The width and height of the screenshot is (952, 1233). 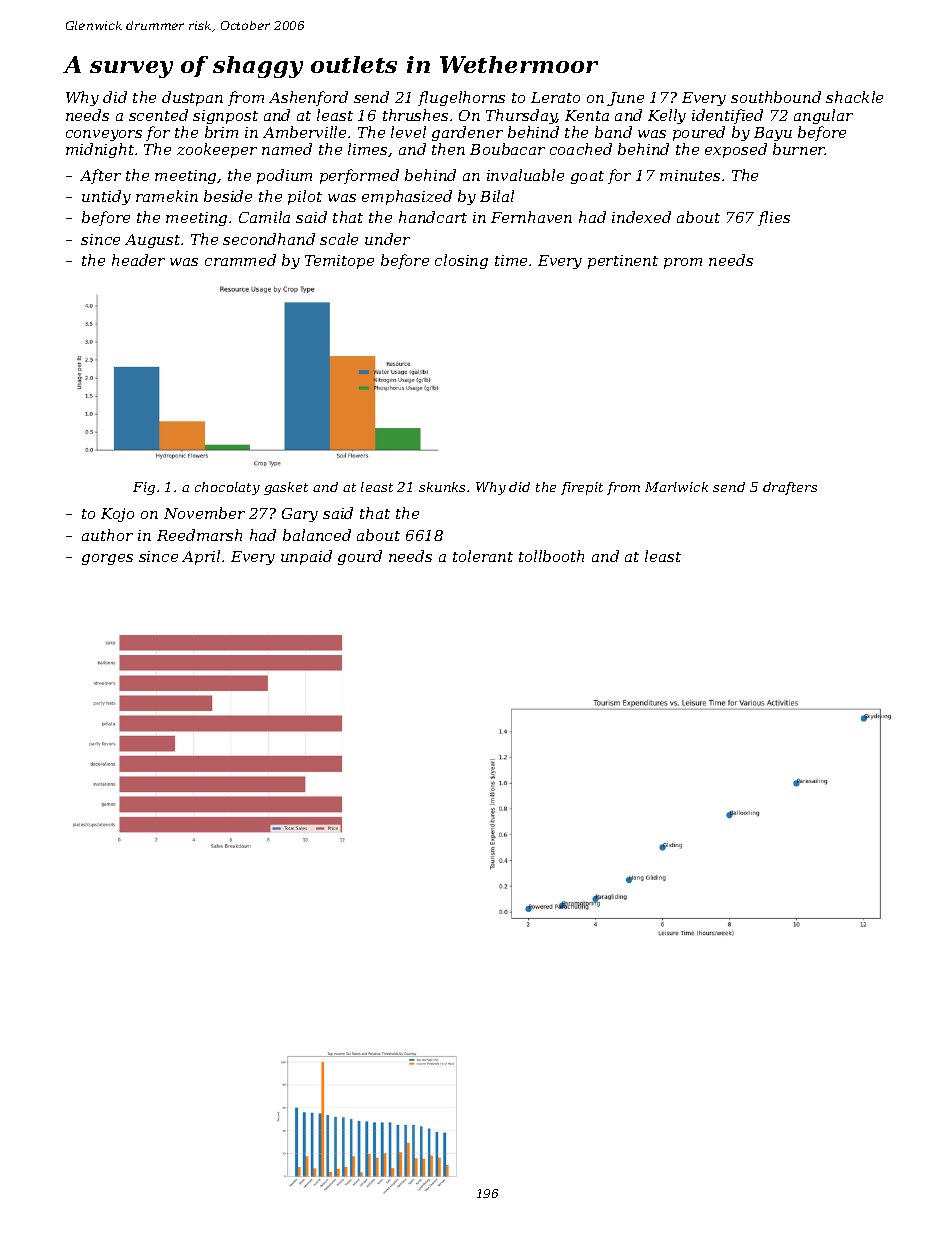 I want to click on tollbooth, so click(x=551, y=556).
